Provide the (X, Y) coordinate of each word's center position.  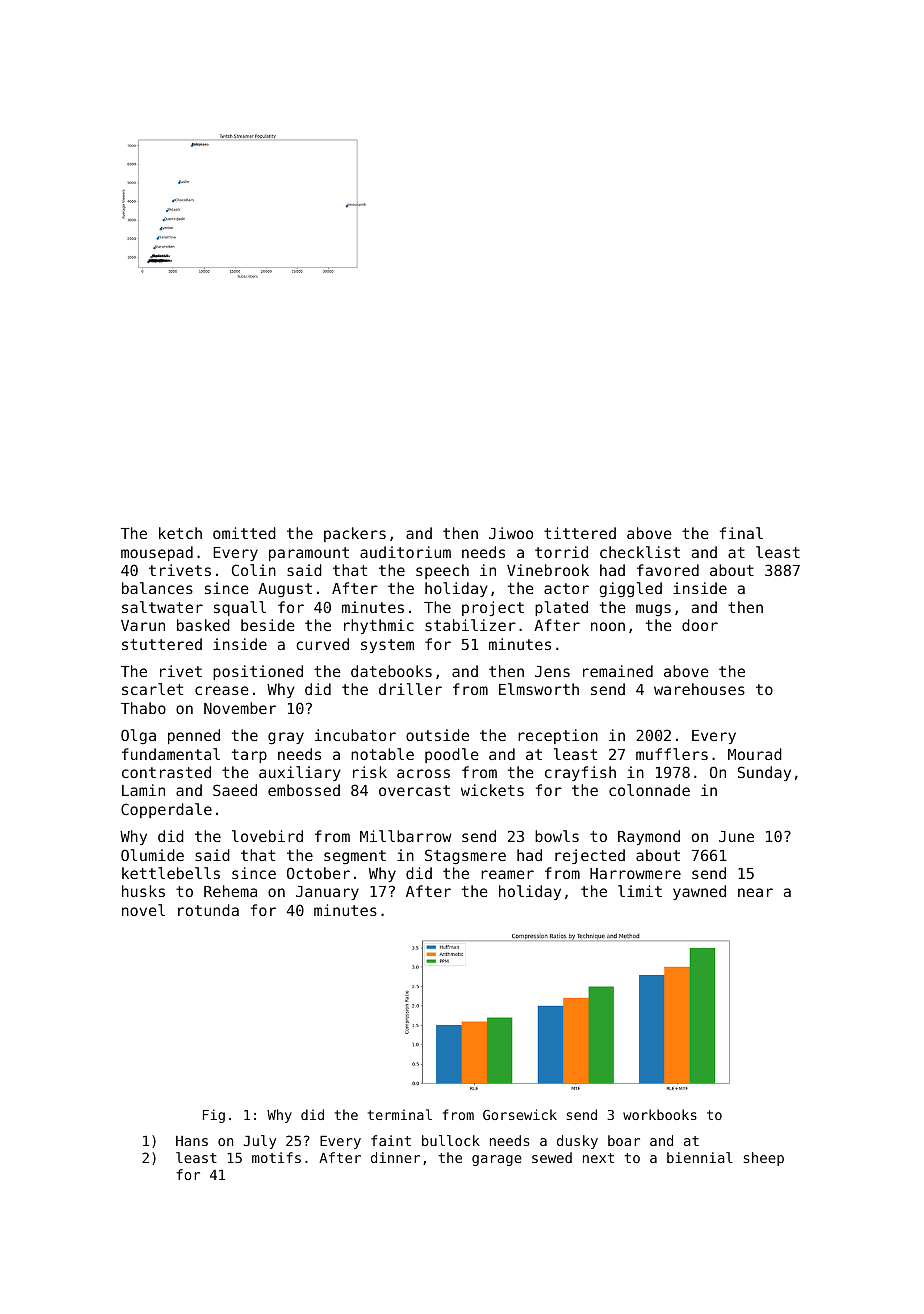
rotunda (208, 910)
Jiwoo (511, 533)
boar (624, 1140)
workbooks (660, 1114)
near (755, 892)
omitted (244, 533)
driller (410, 689)
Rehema (230, 891)
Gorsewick (520, 1114)
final (741, 533)
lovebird (267, 836)
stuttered (162, 644)
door (700, 625)
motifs (276, 1157)
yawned (699, 892)
